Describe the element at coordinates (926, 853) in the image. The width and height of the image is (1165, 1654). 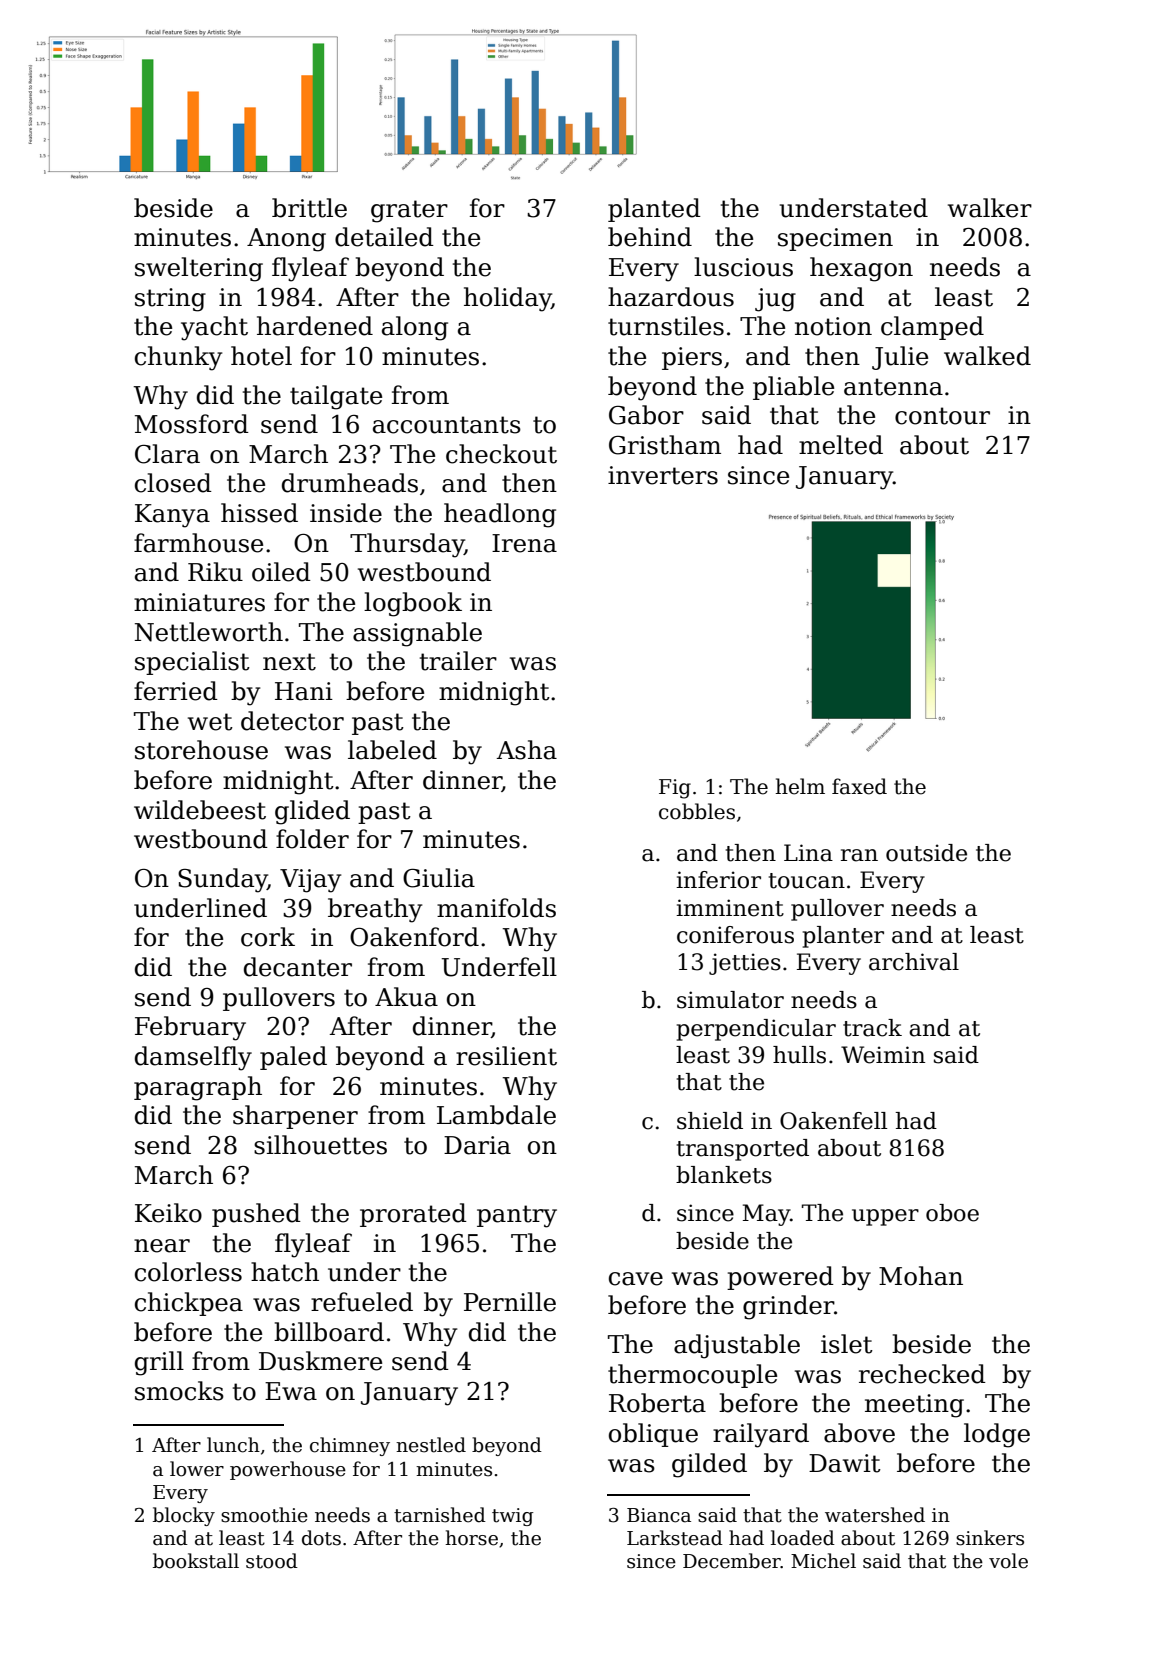
I see `outside` at that location.
